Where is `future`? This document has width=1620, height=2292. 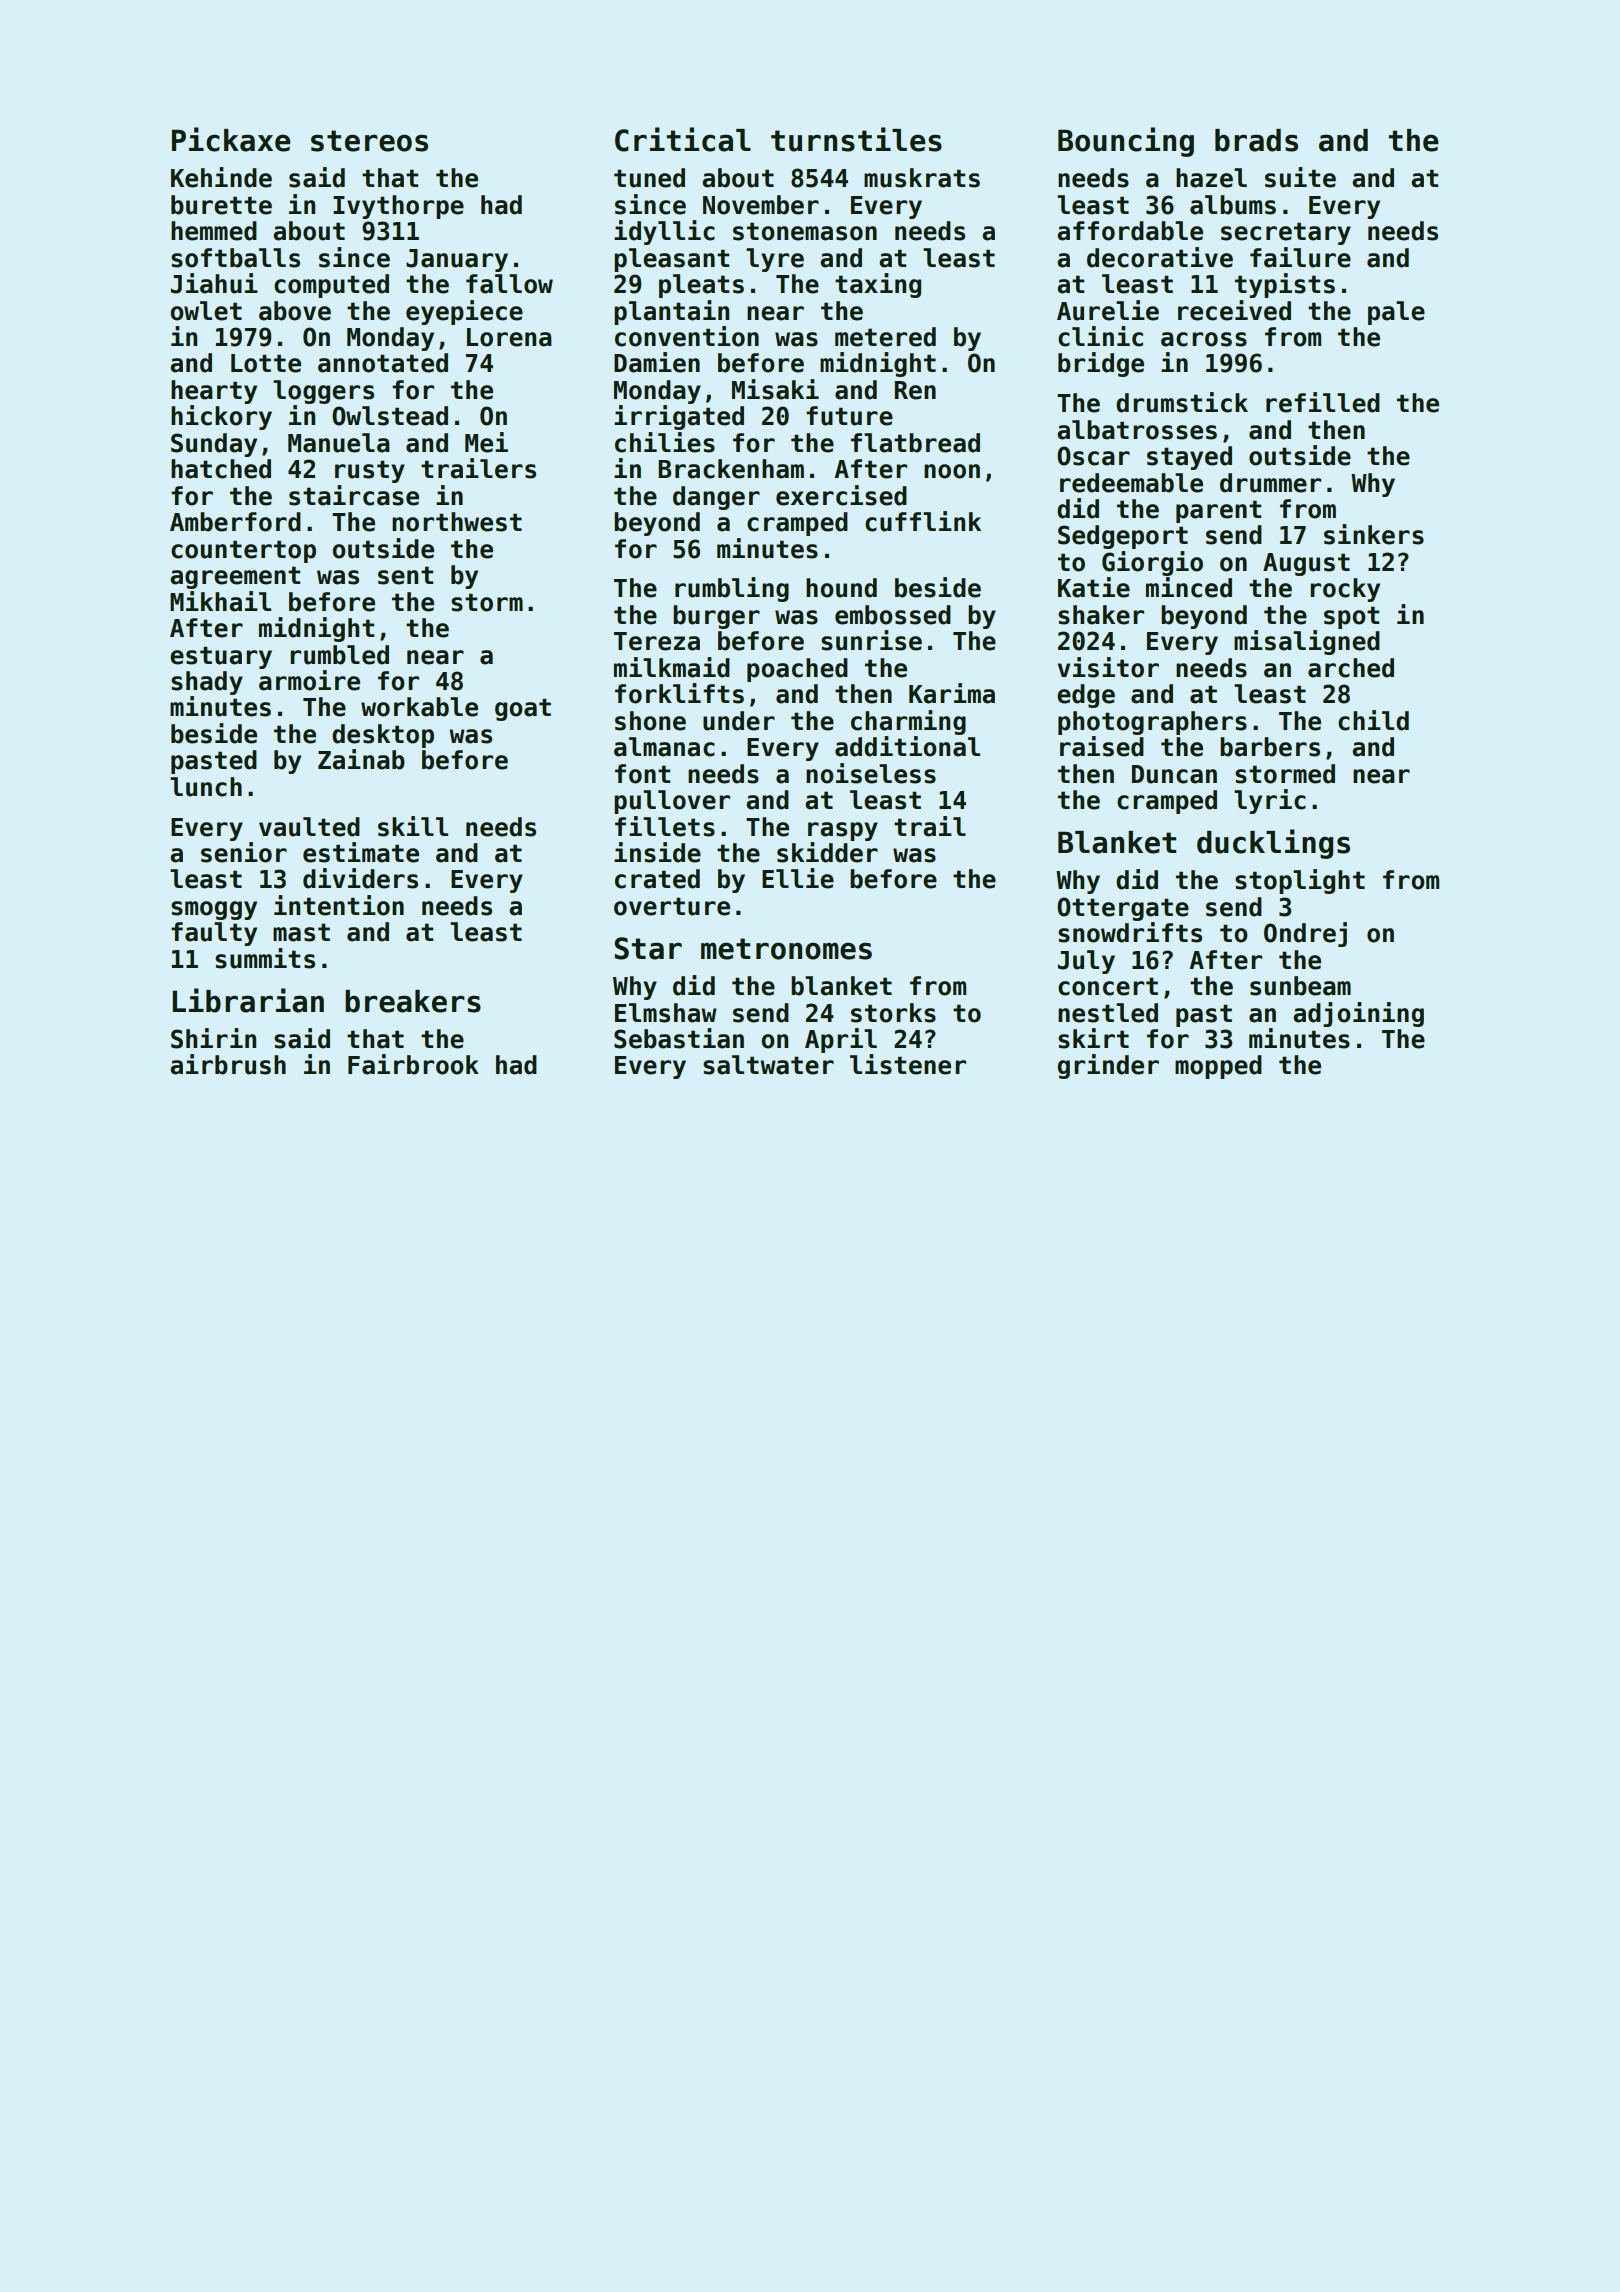 future is located at coordinates (849, 416).
